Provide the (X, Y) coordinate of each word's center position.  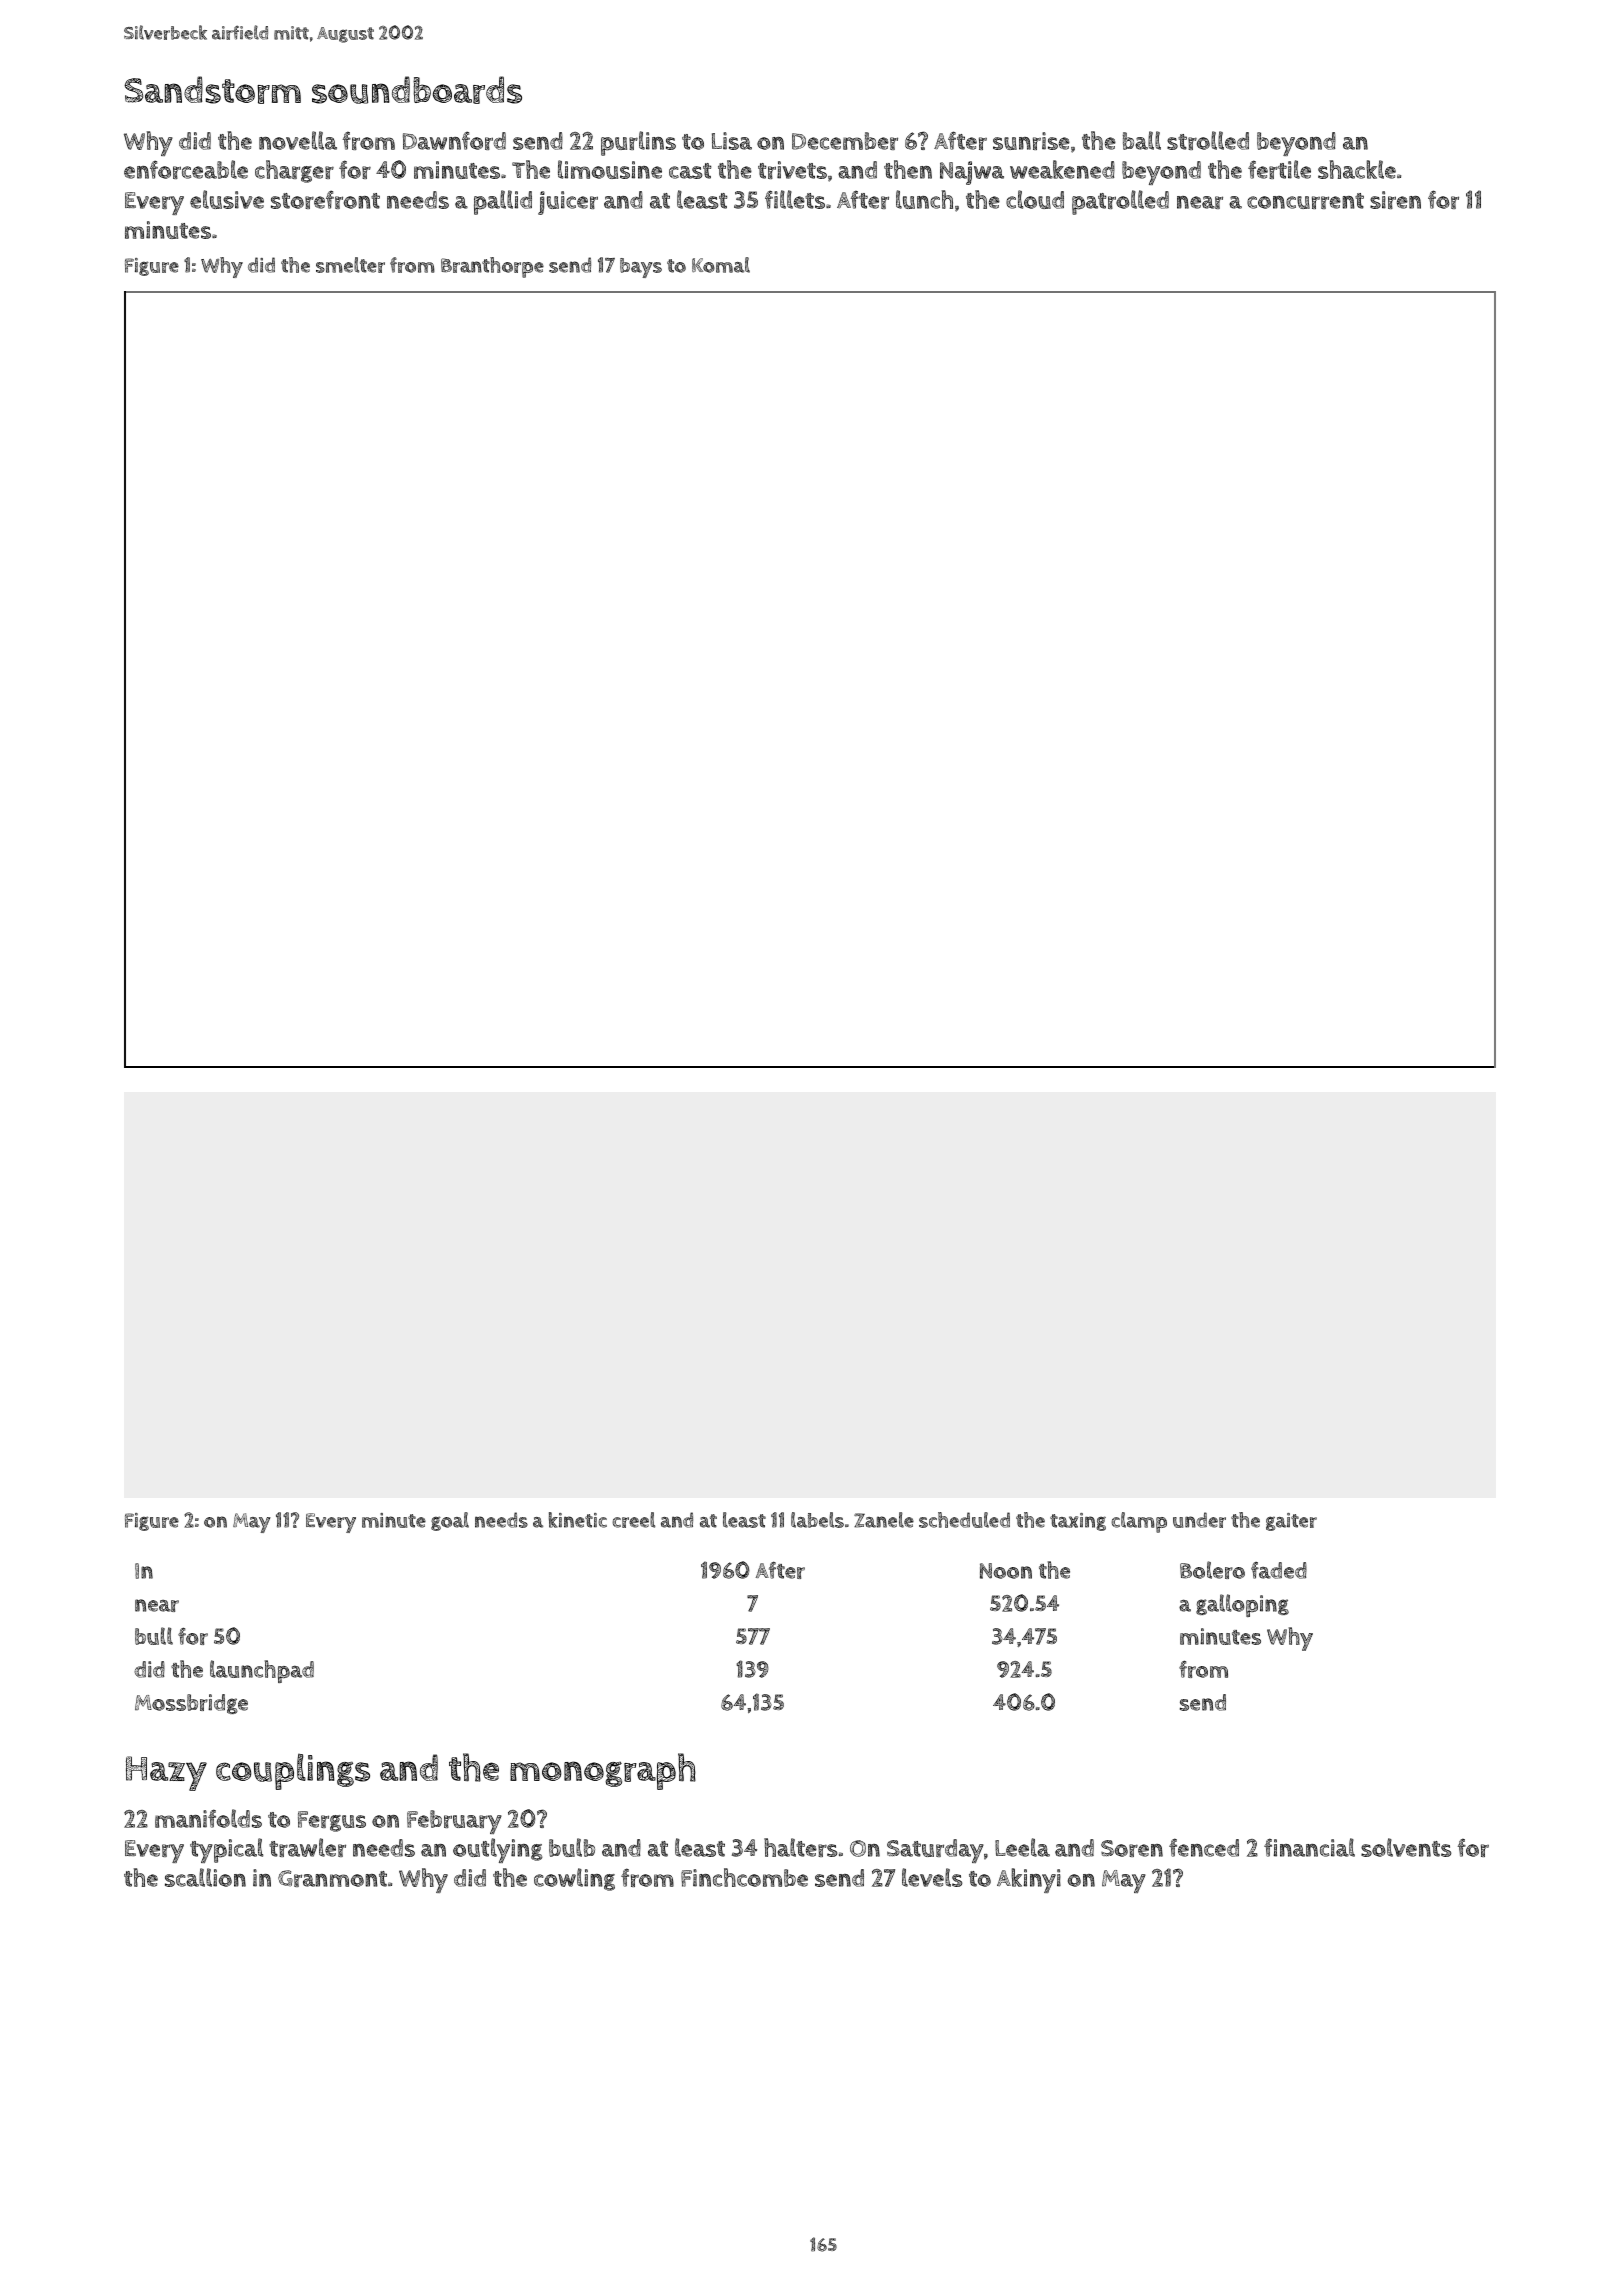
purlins (638, 143)
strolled (1208, 140)
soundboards (417, 90)
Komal (721, 265)
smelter (350, 265)
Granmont (332, 1878)
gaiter (1291, 1522)
